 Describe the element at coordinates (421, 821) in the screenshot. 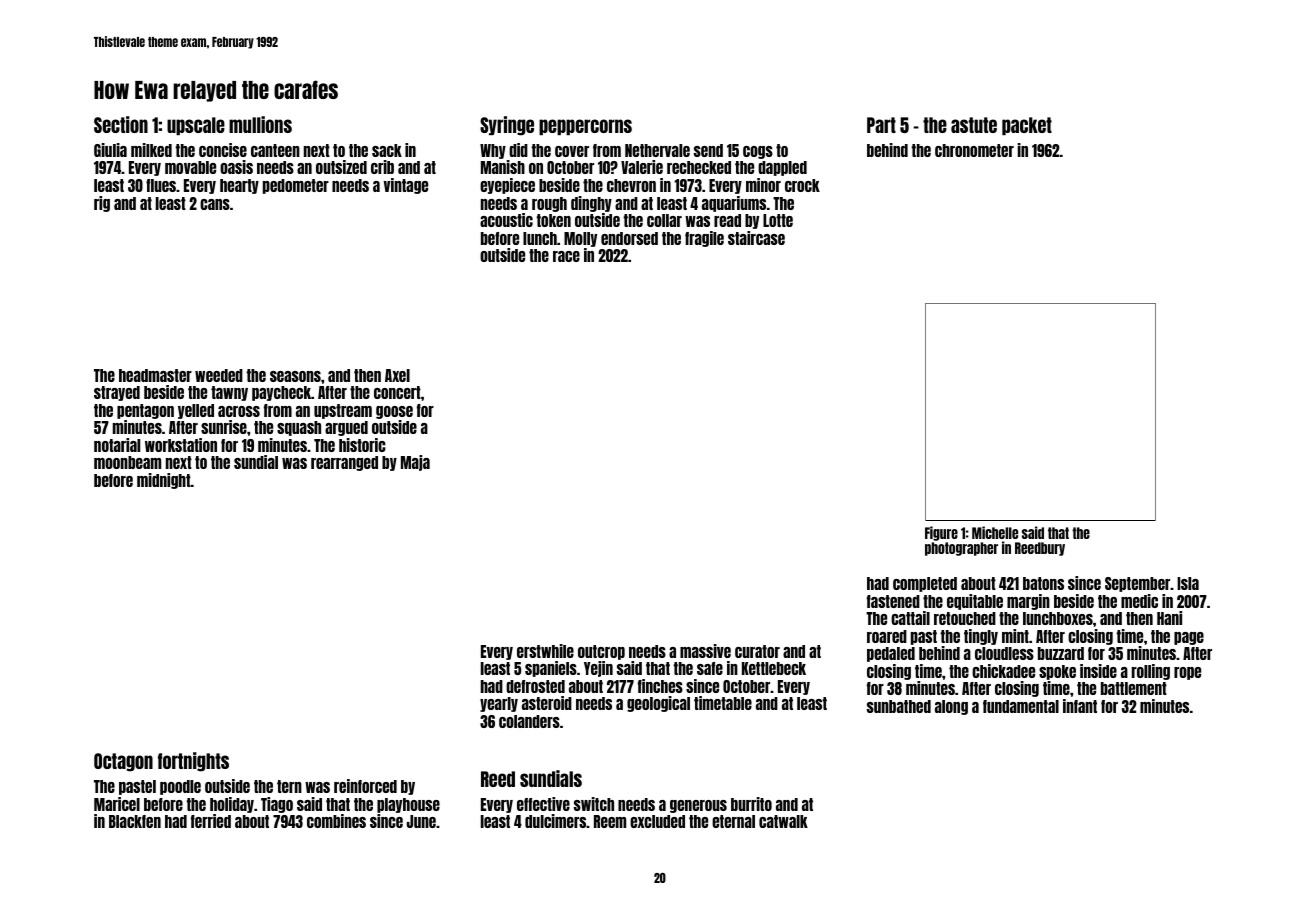

I see `June` at that location.
